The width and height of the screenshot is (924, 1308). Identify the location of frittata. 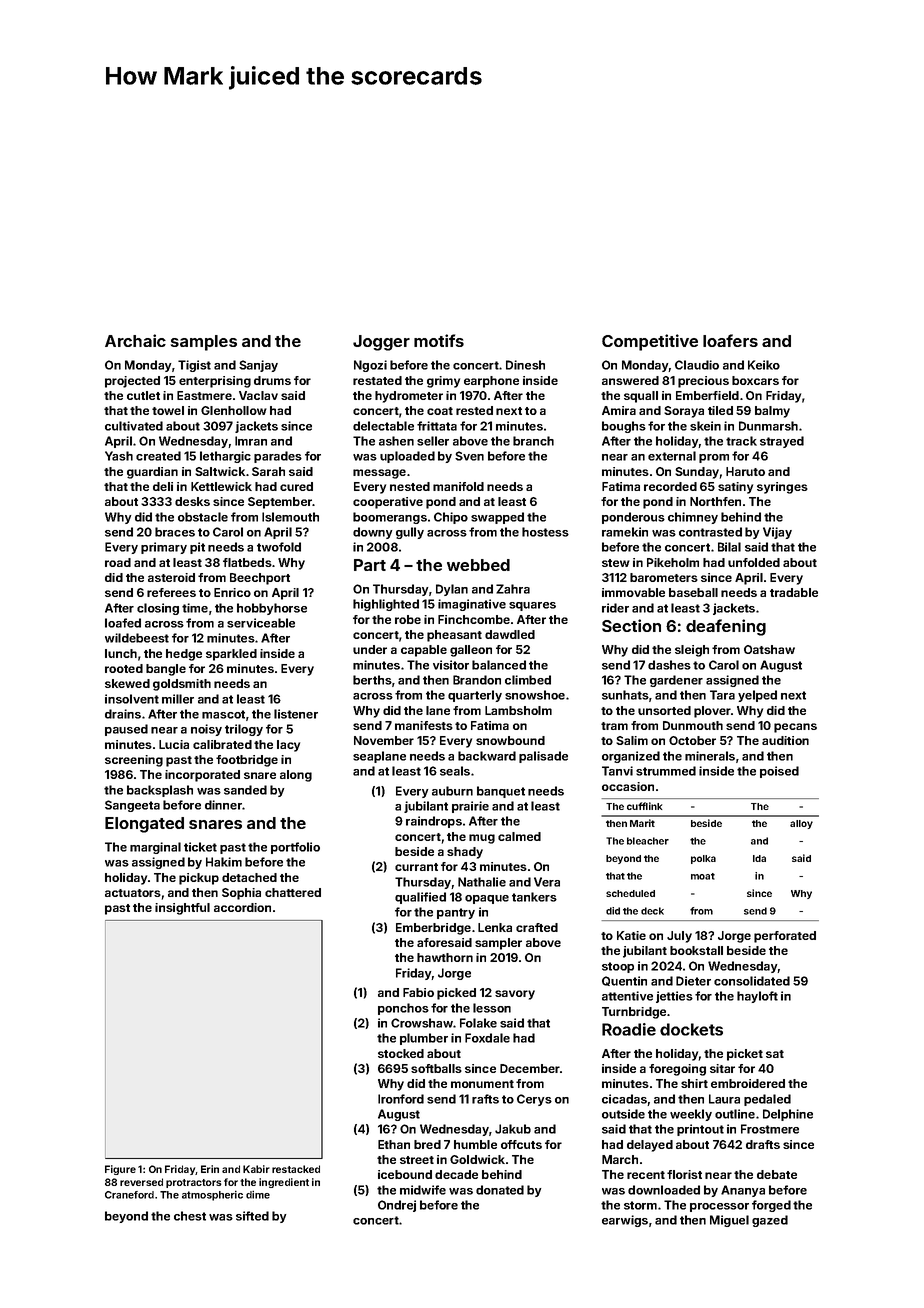
(437, 426).
